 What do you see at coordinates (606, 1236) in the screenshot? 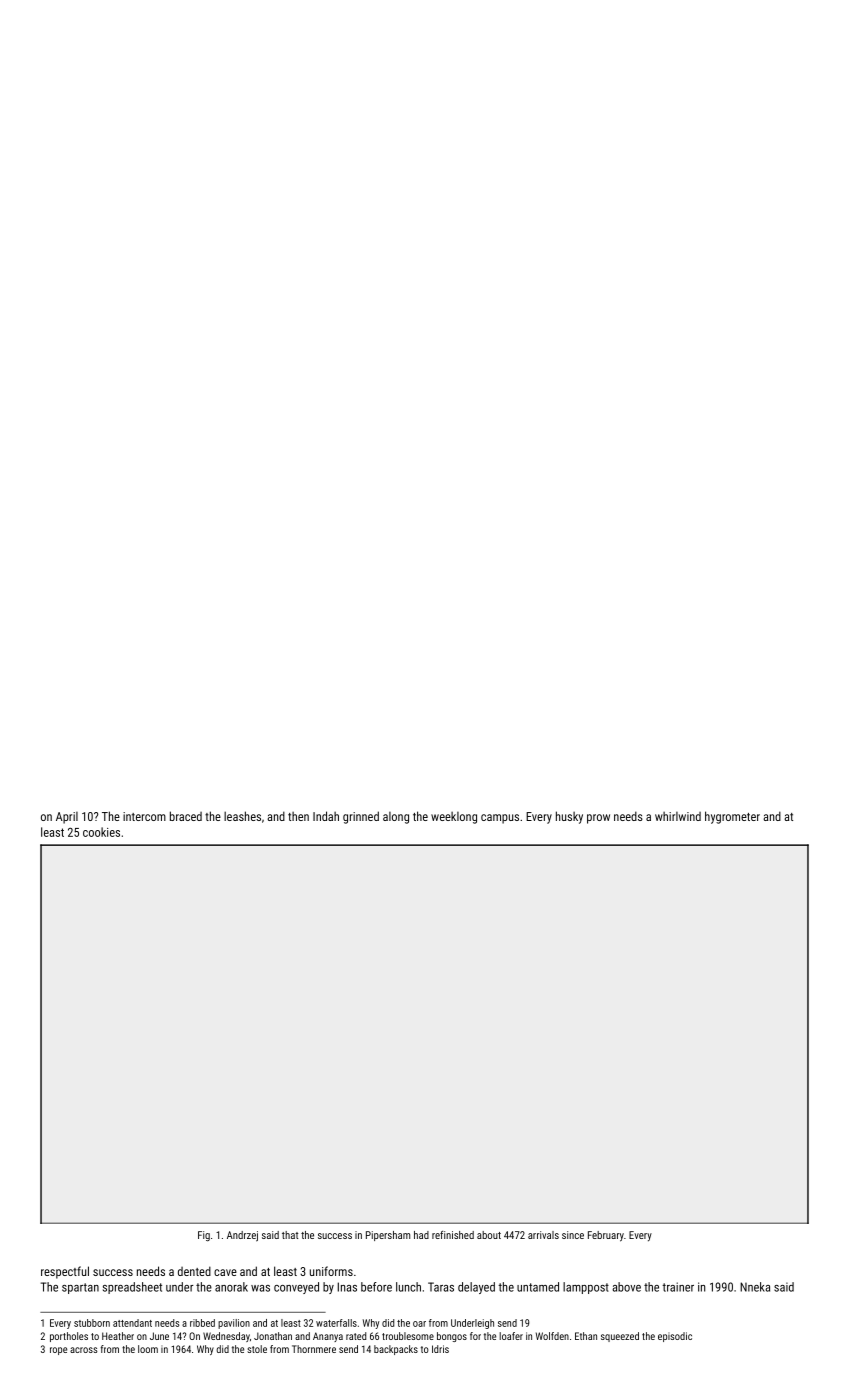
I see `February` at bounding box center [606, 1236].
